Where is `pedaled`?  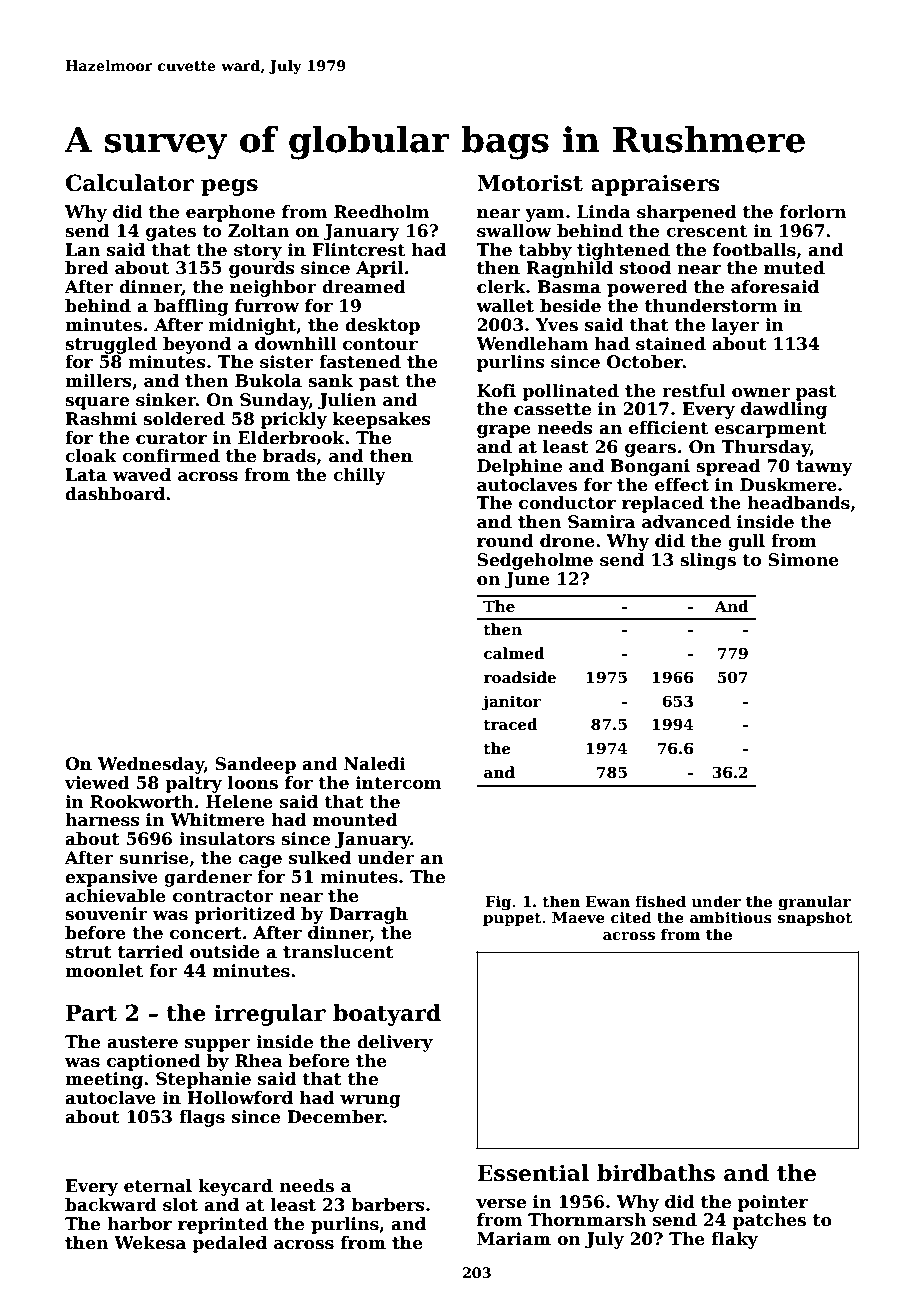
pedaled is located at coordinates (229, 1244).
